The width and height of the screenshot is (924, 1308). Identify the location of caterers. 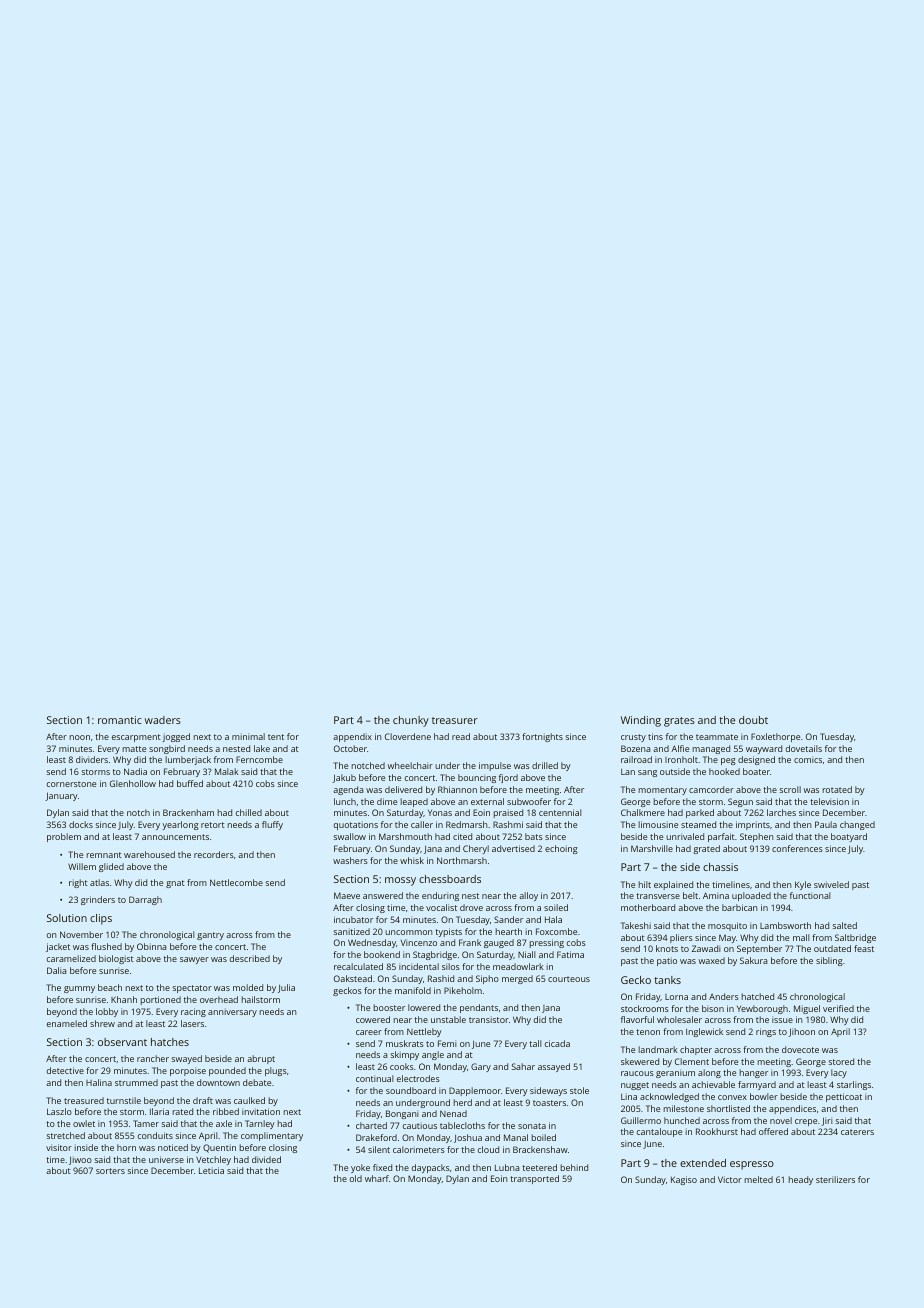
(857, 1132).
